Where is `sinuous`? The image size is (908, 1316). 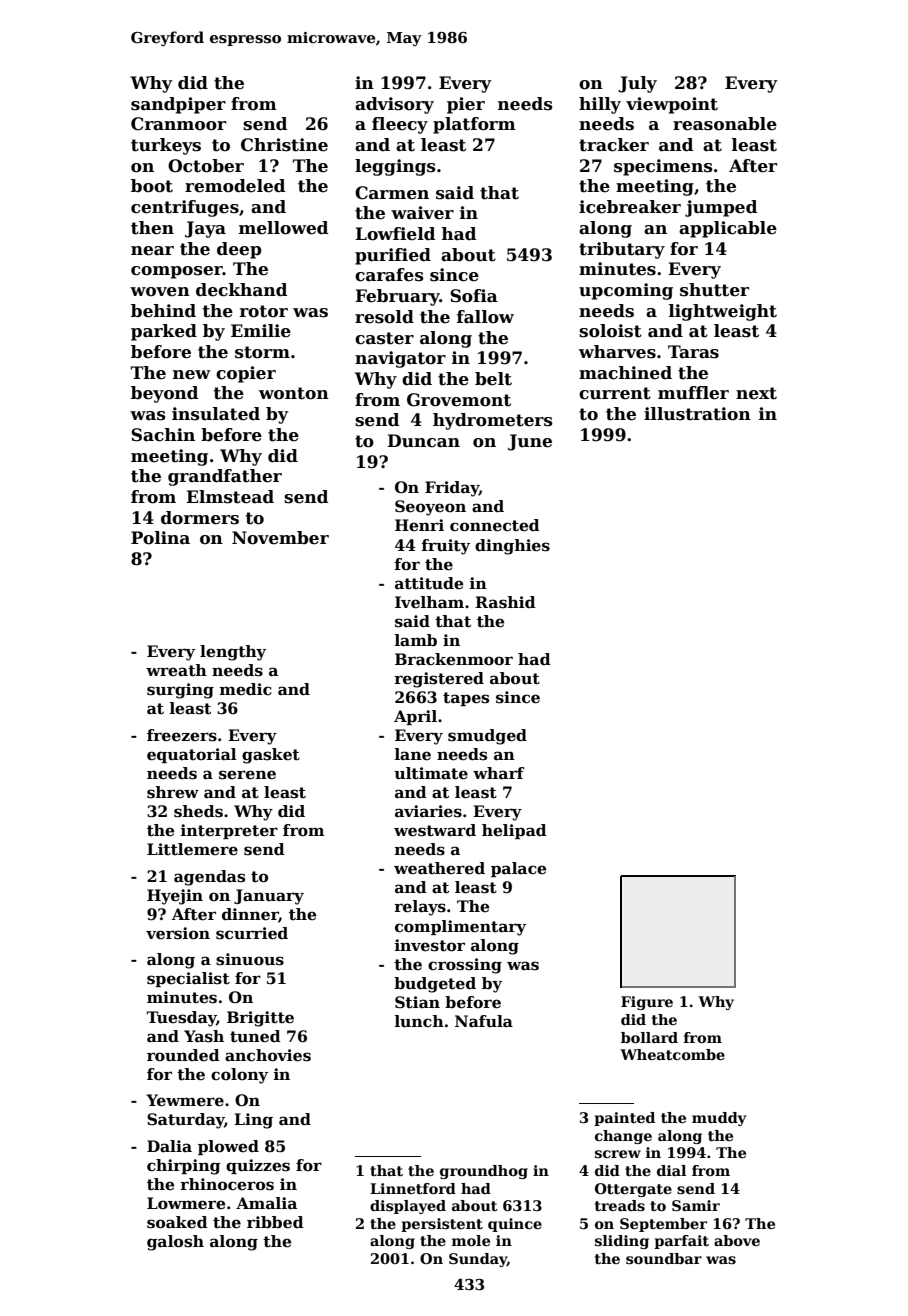 sinuous is located at coordinates (250, 959).
